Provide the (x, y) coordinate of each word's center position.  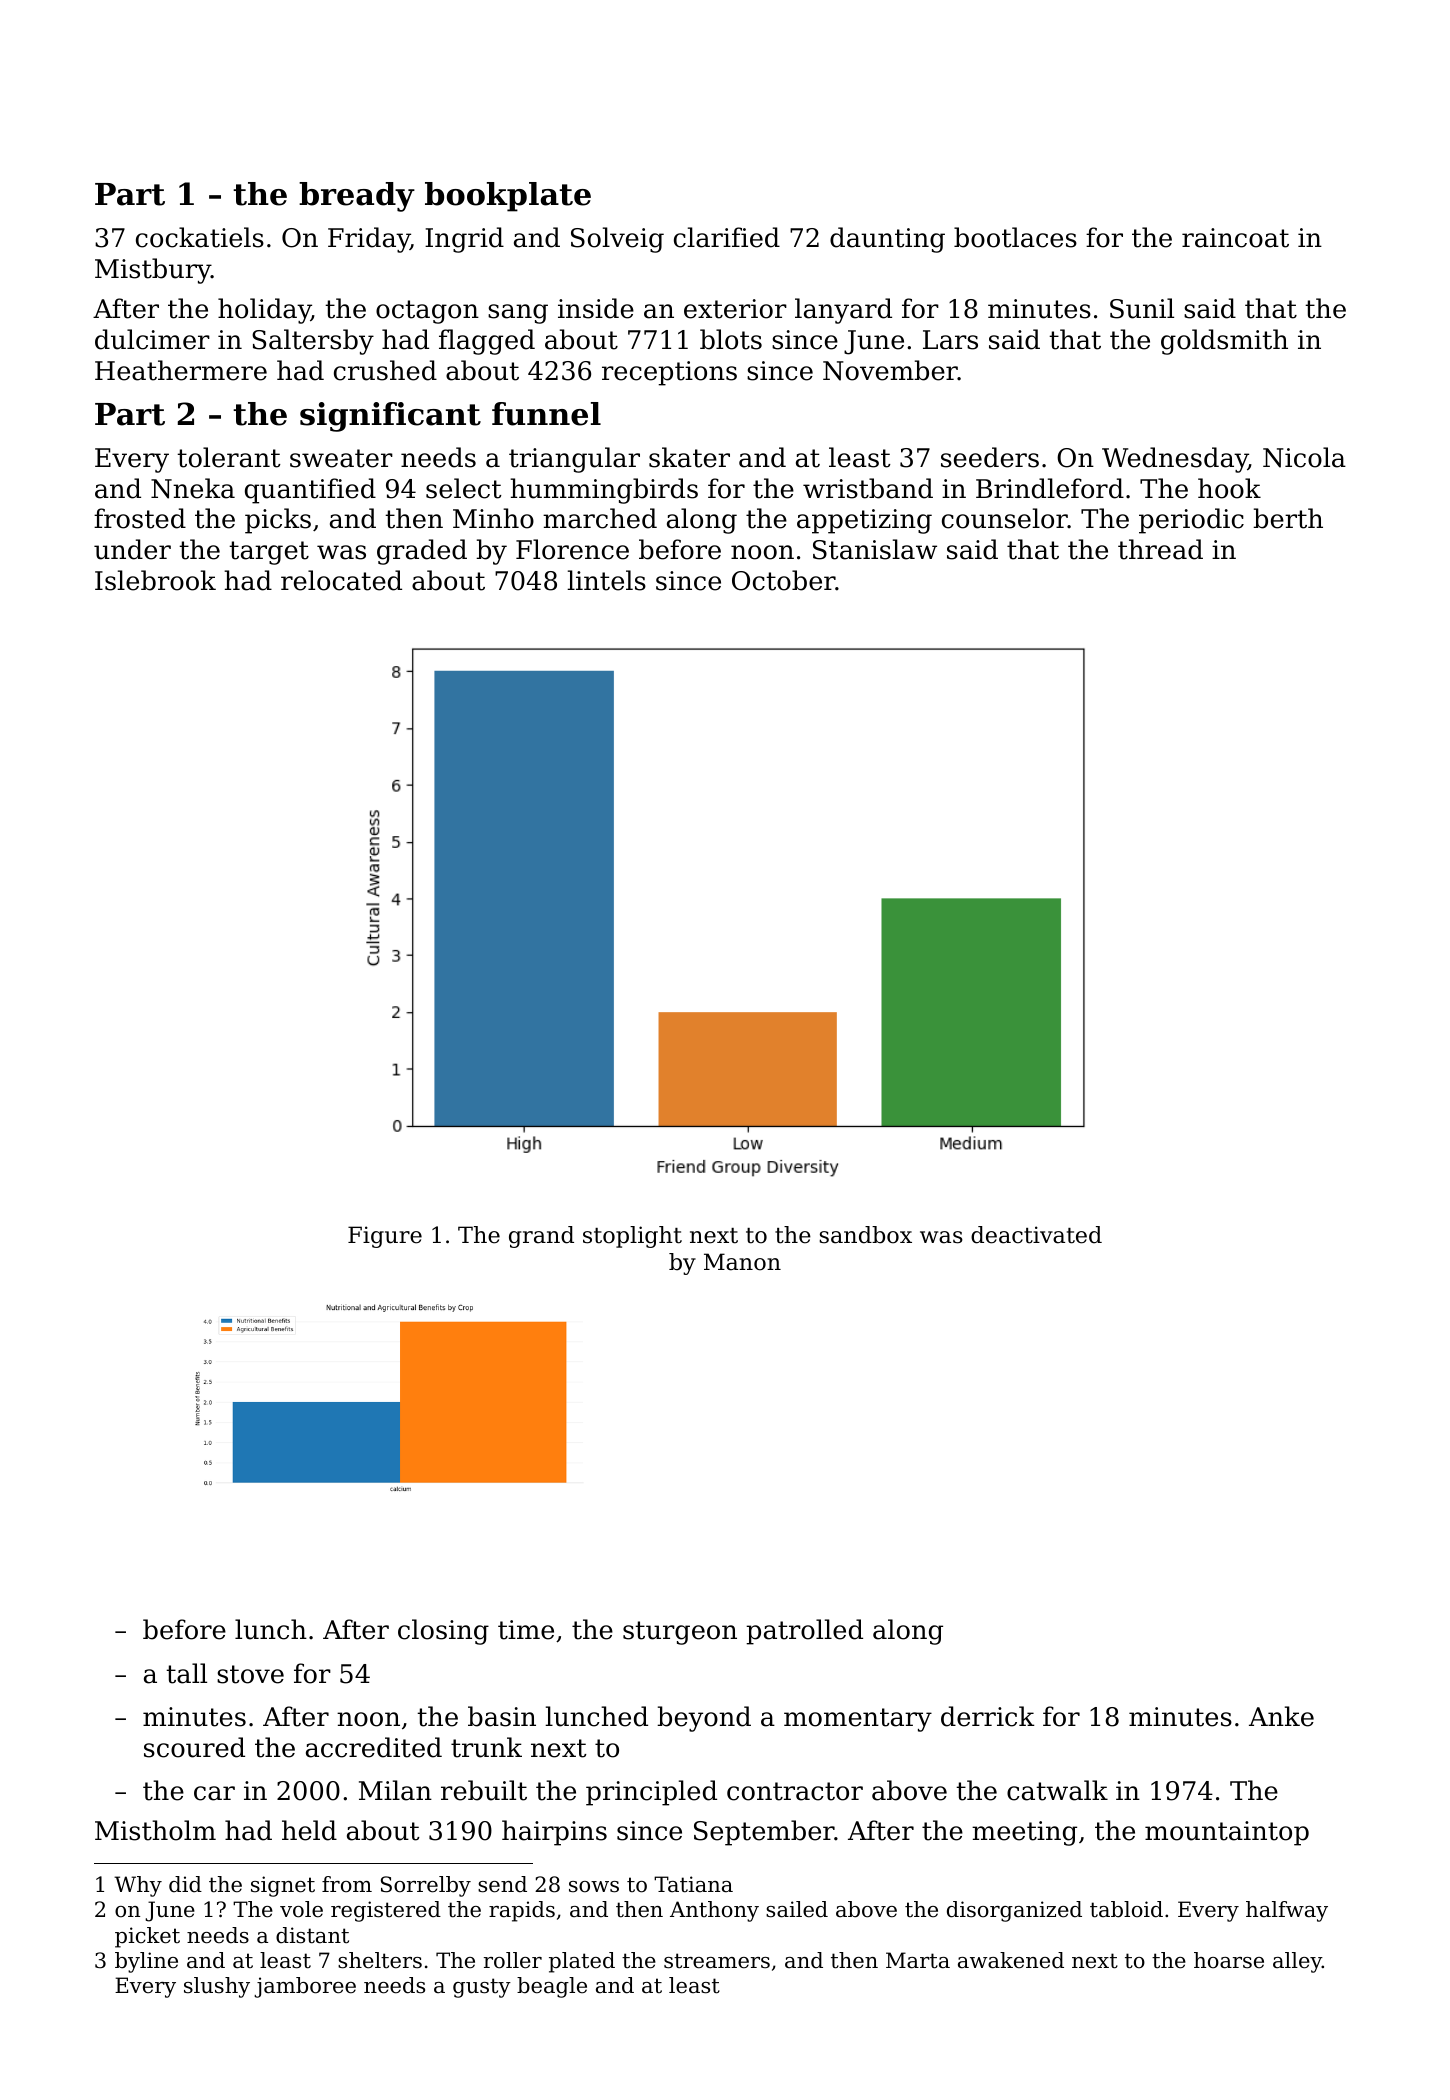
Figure (385, 1237)
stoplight (632, 1237)
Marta (918, 1960)
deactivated (1036, 1235)
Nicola (1304, 457)
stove (250, 1674)
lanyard (843, 311)
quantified (310, 491)
